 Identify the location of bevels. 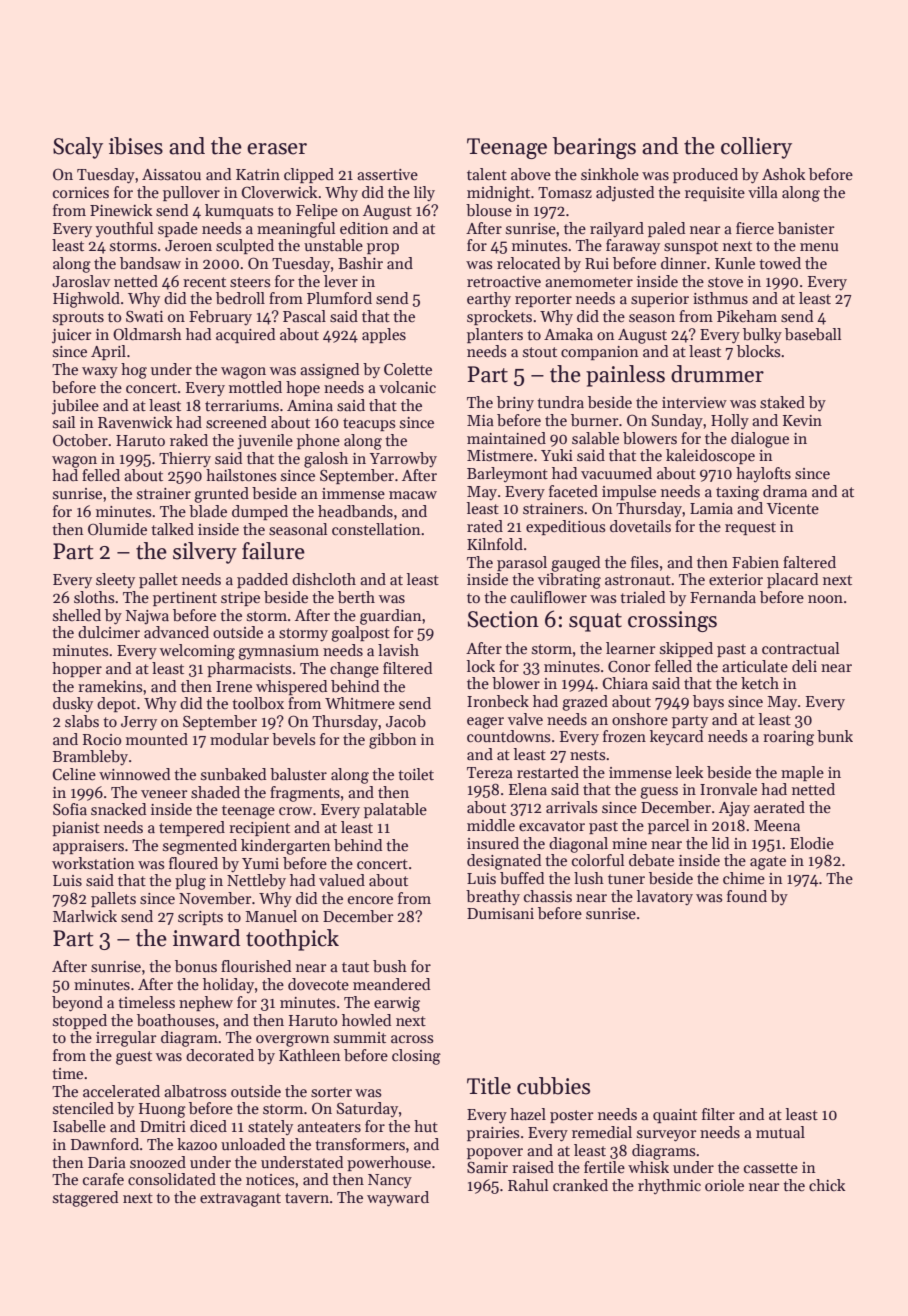
(293, 739).
